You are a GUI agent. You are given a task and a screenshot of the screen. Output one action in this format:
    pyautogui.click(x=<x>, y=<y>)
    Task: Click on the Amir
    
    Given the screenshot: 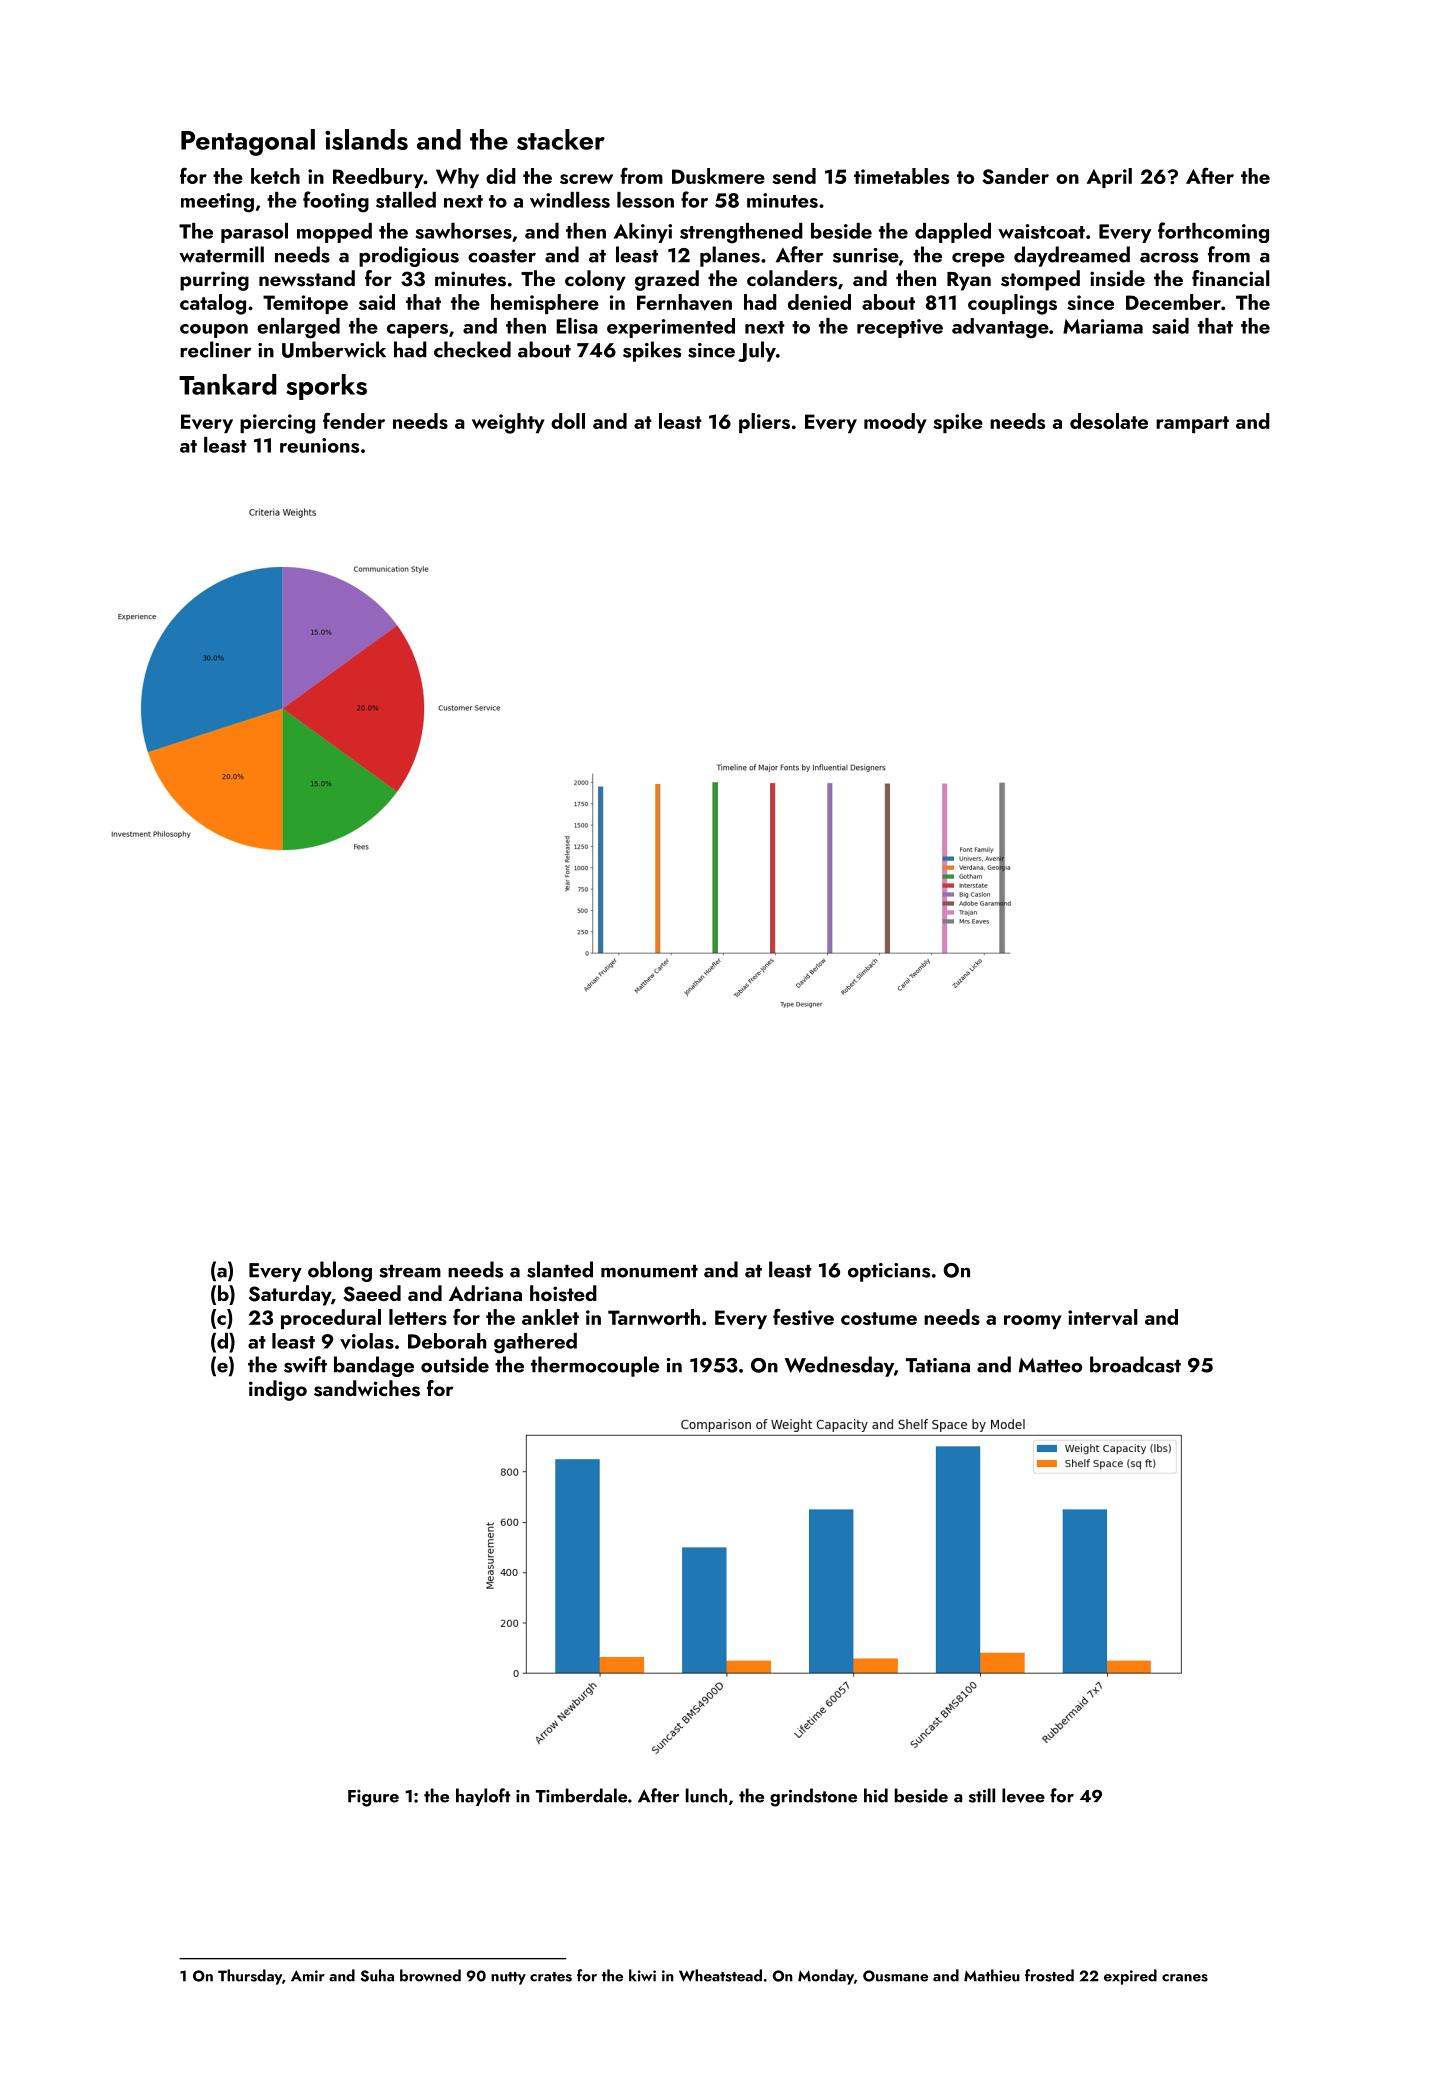 What is the action you would take?
    pyautogui.click(x=308, y=1976)
